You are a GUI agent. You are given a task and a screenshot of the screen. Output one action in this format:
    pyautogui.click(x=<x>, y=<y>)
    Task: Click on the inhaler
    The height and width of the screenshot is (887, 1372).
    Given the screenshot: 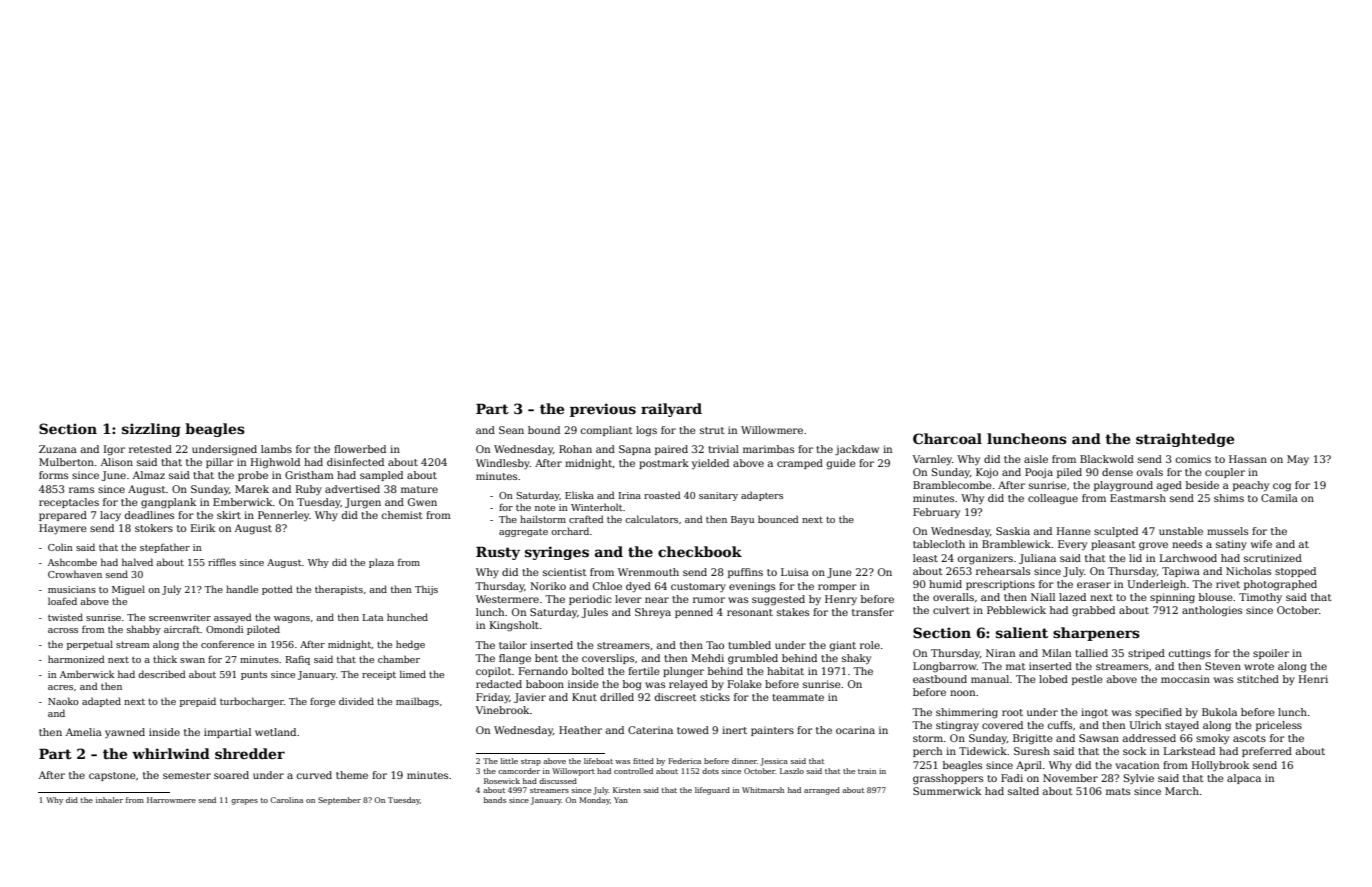 What is the action you would take?
    pyautogui.click(x=109, y=800)
